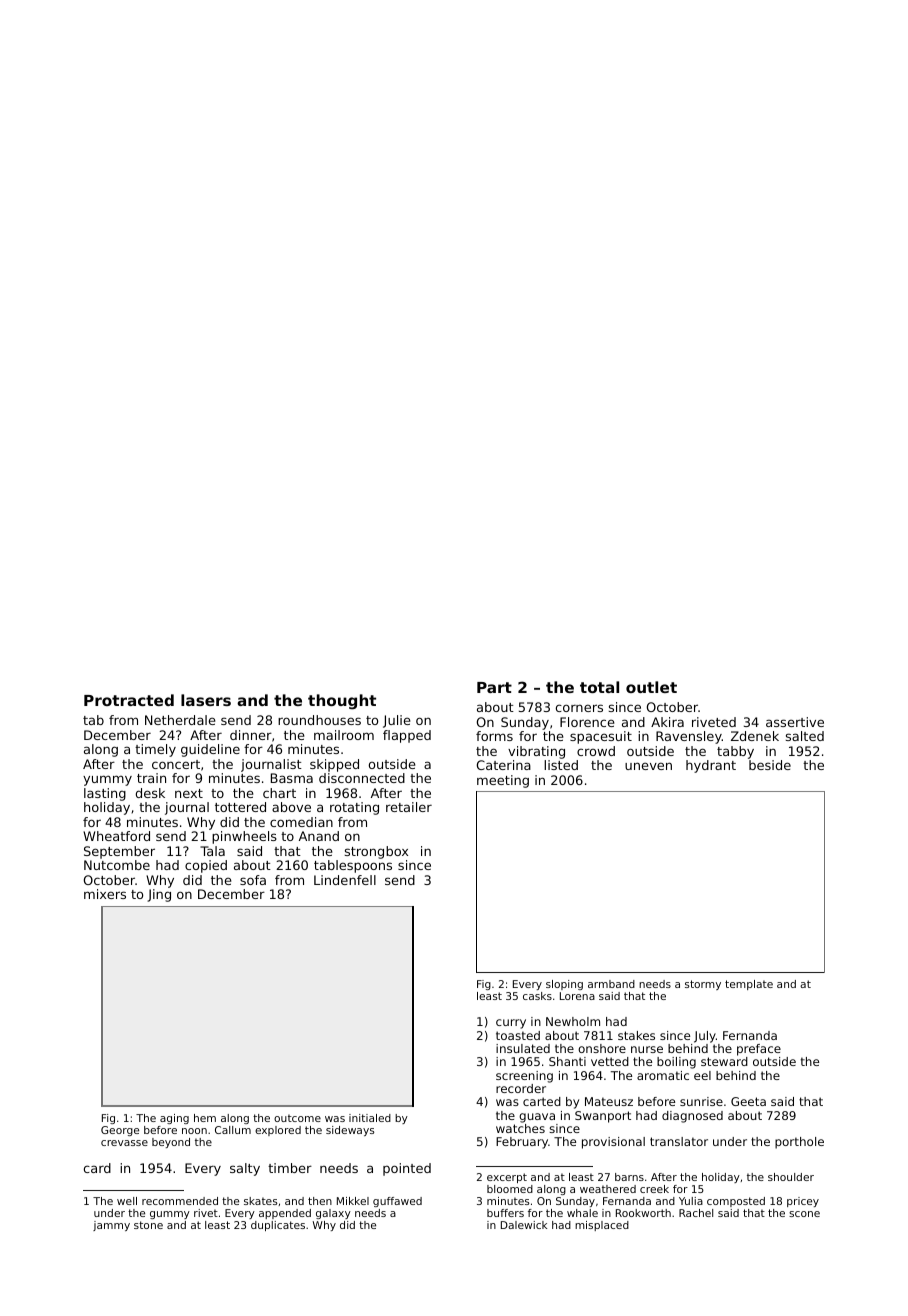  I want to click on outlet, so click(651, 687).
